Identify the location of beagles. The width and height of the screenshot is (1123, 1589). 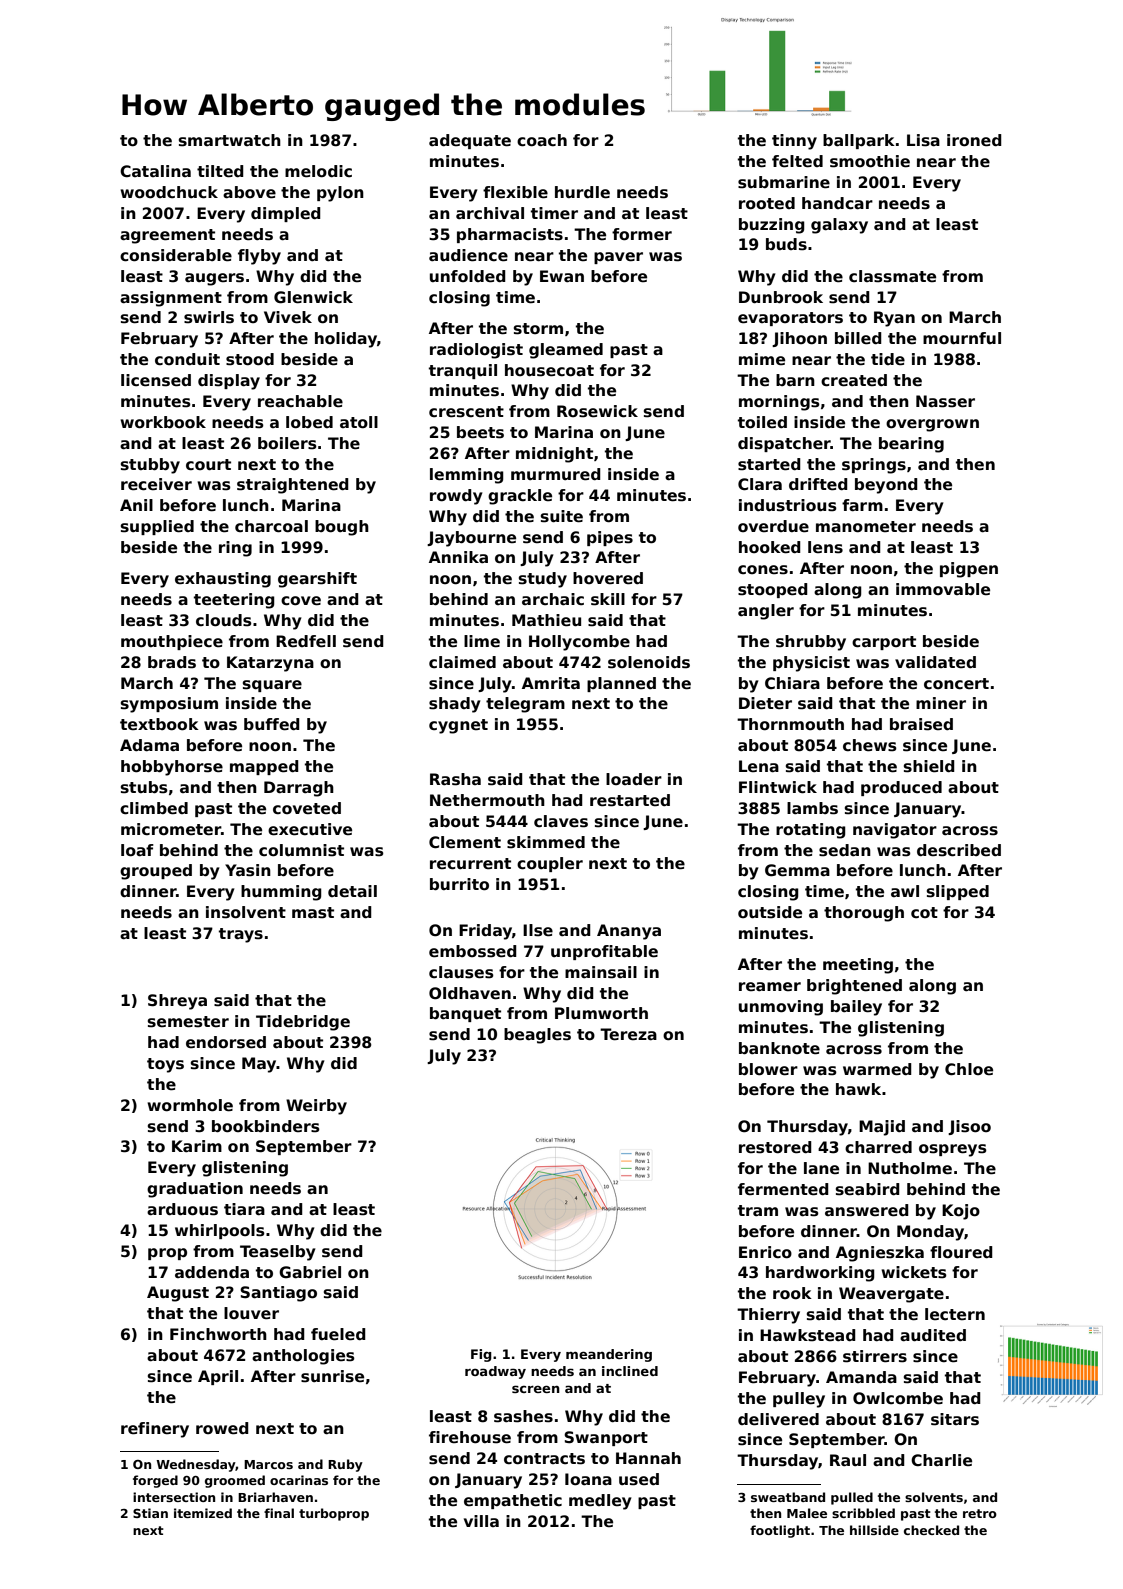
(537, 1036).
